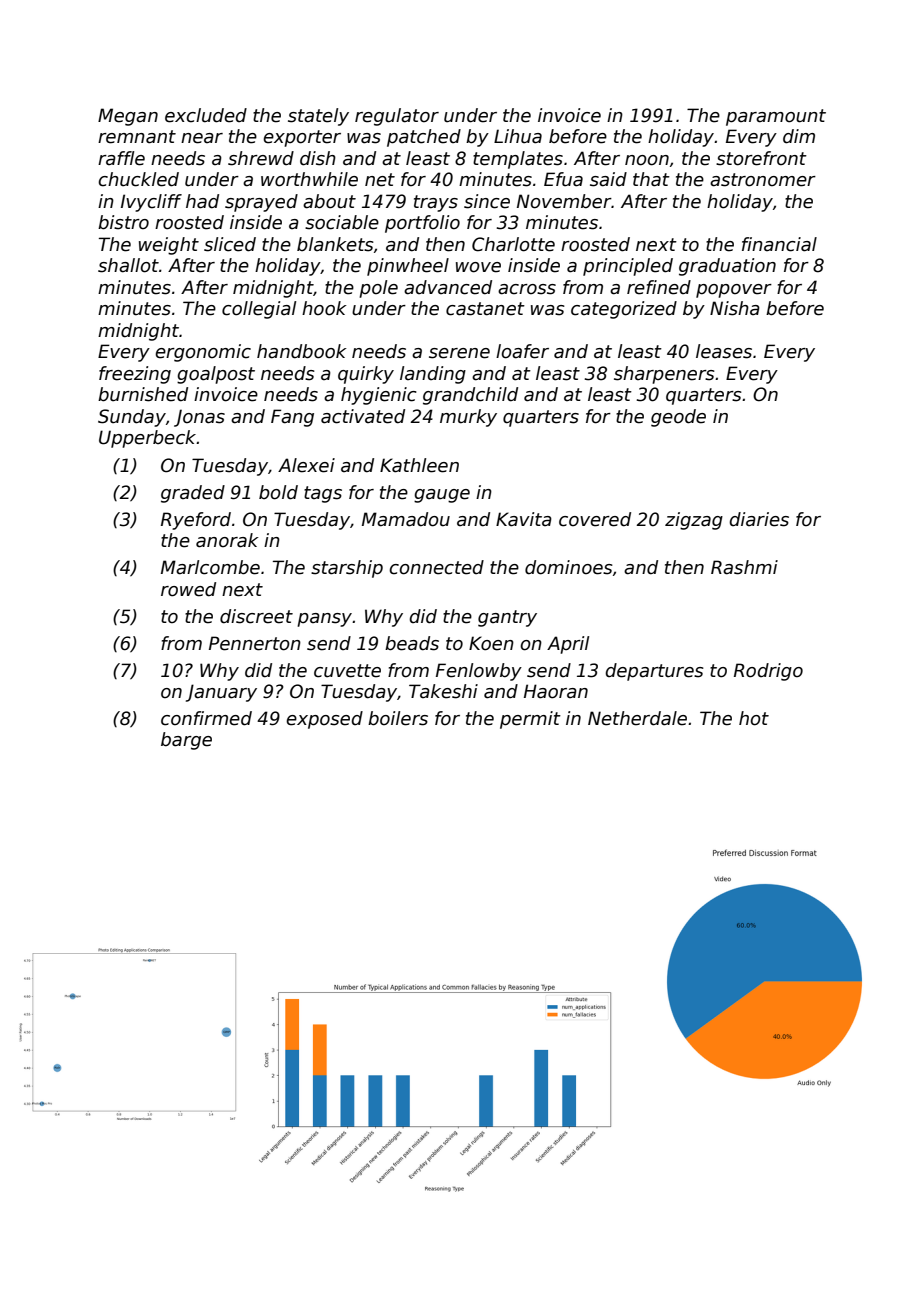  I want to click on leases, so click(724, 351).
